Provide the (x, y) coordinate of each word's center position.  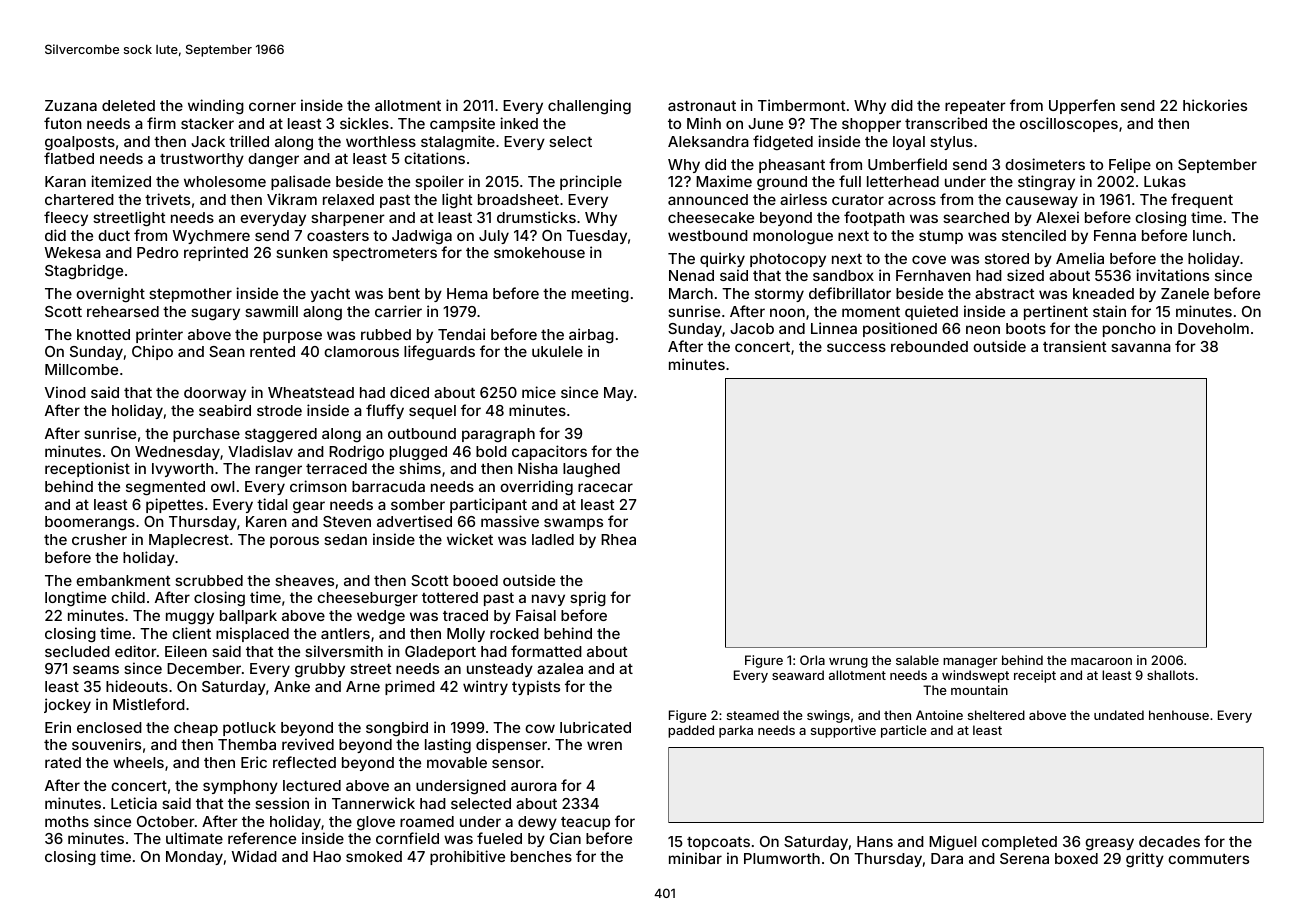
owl (222, 486)
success (856, 347)
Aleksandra (708, 141)
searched (976, 217)
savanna (1141, 347)
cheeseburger (367, 599)
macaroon (1101, 661)
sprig (588, 599)
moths (67, 821)
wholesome (225, 181)
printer (159, 335)
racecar (605, 487)
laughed (591, 470)
